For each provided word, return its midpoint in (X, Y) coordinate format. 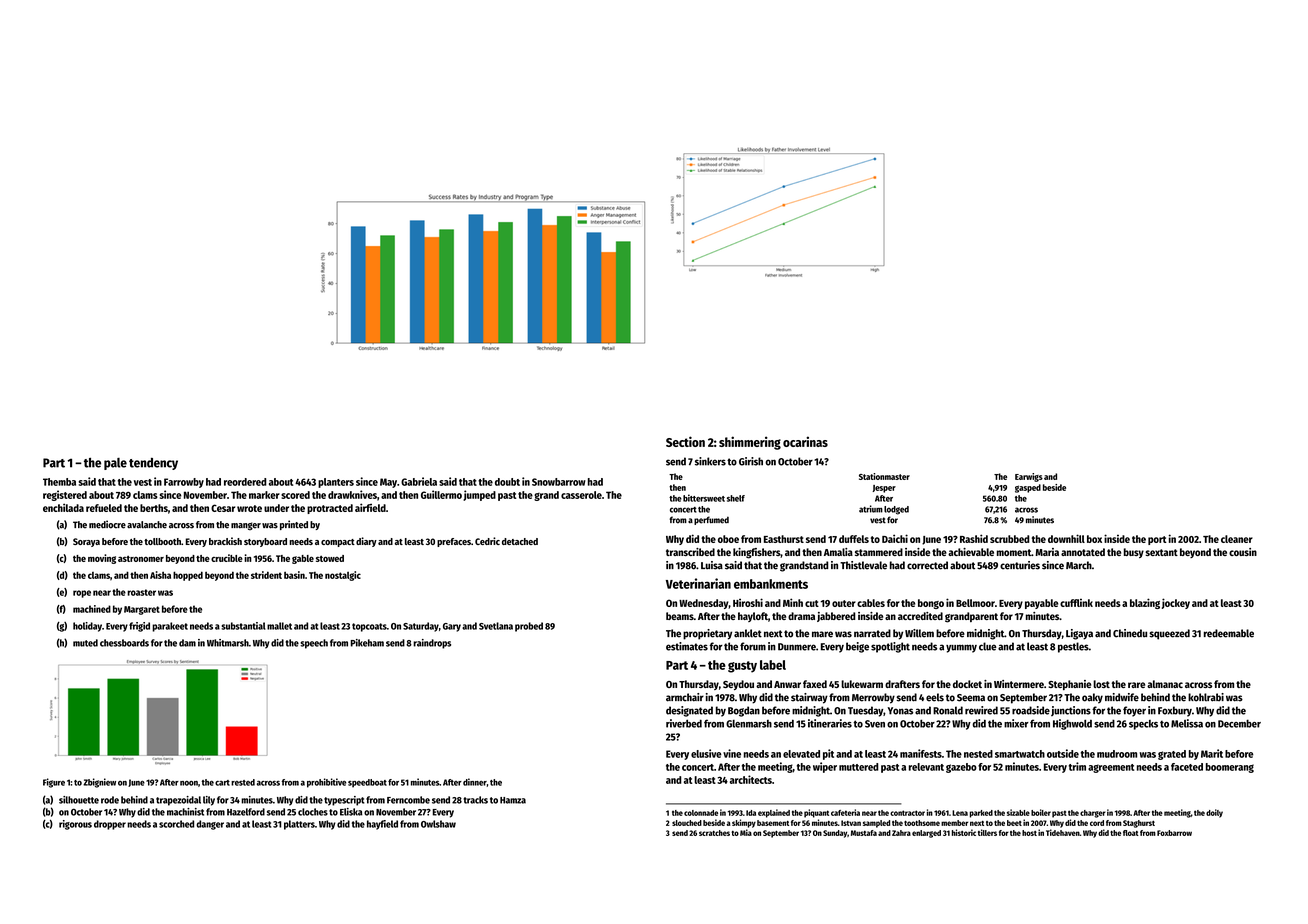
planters (336, 483)
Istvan (851, 823)
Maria (1047, 552)
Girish (751, 461)
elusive (706, 753)
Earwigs (1029, 477)
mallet (279, 626)
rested (243, 782)
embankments (771, 584)
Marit (1212, 753)
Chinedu (1130, 633)
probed (529, 627)
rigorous (75, 825)
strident (266, 575)
